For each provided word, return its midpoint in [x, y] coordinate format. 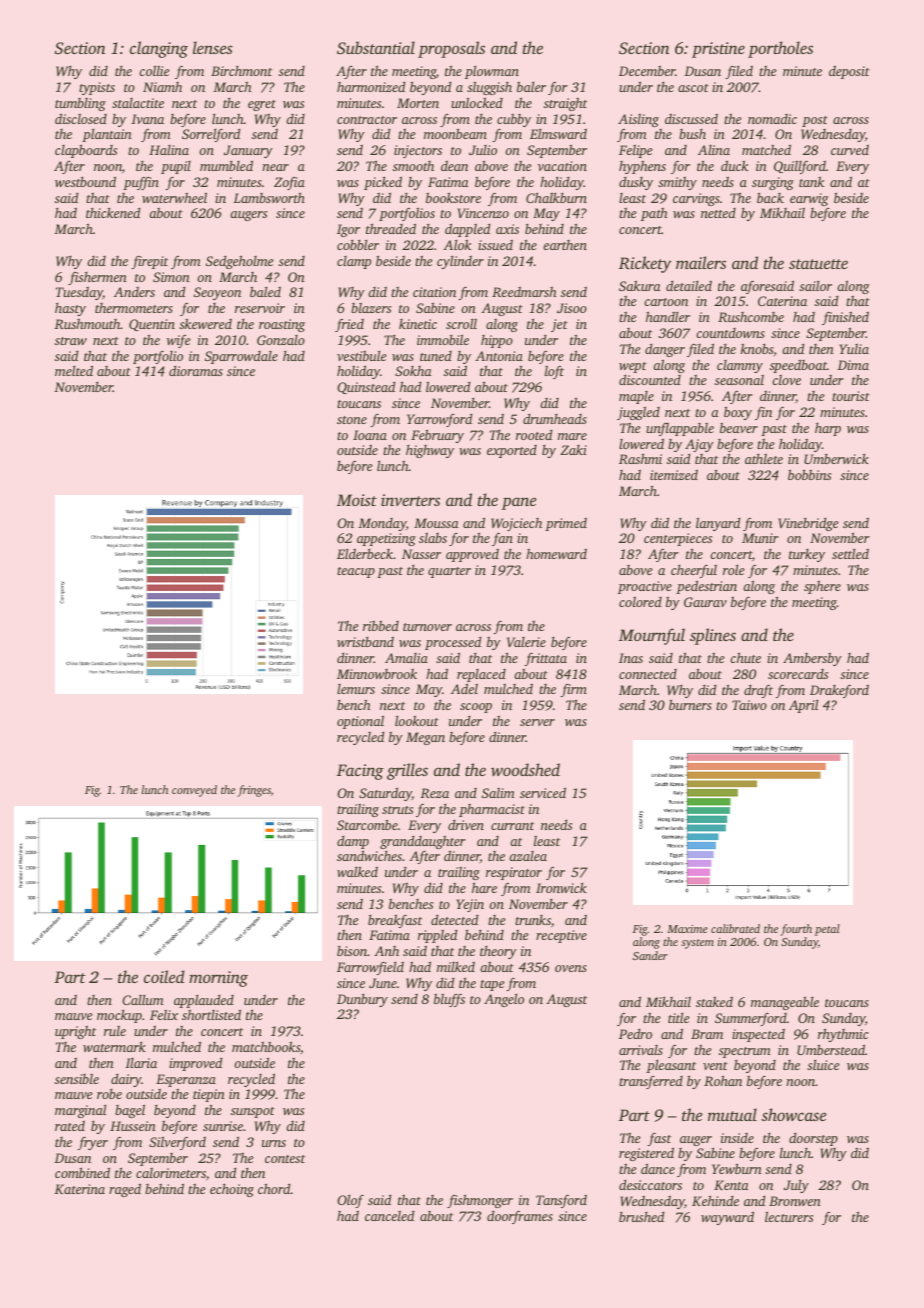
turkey [807, 555]
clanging [159, 49]
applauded [204, 1001]
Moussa [436, 523]
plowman [492, 72]
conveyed [194, 791]
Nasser [421, 554]
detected [455, 920]
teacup [356, 572]
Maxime [687, 929]
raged [125, 1190]
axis [507, 229]
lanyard [718, 524]
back [770, 197]
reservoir [260, 308]
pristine [718, 50]
